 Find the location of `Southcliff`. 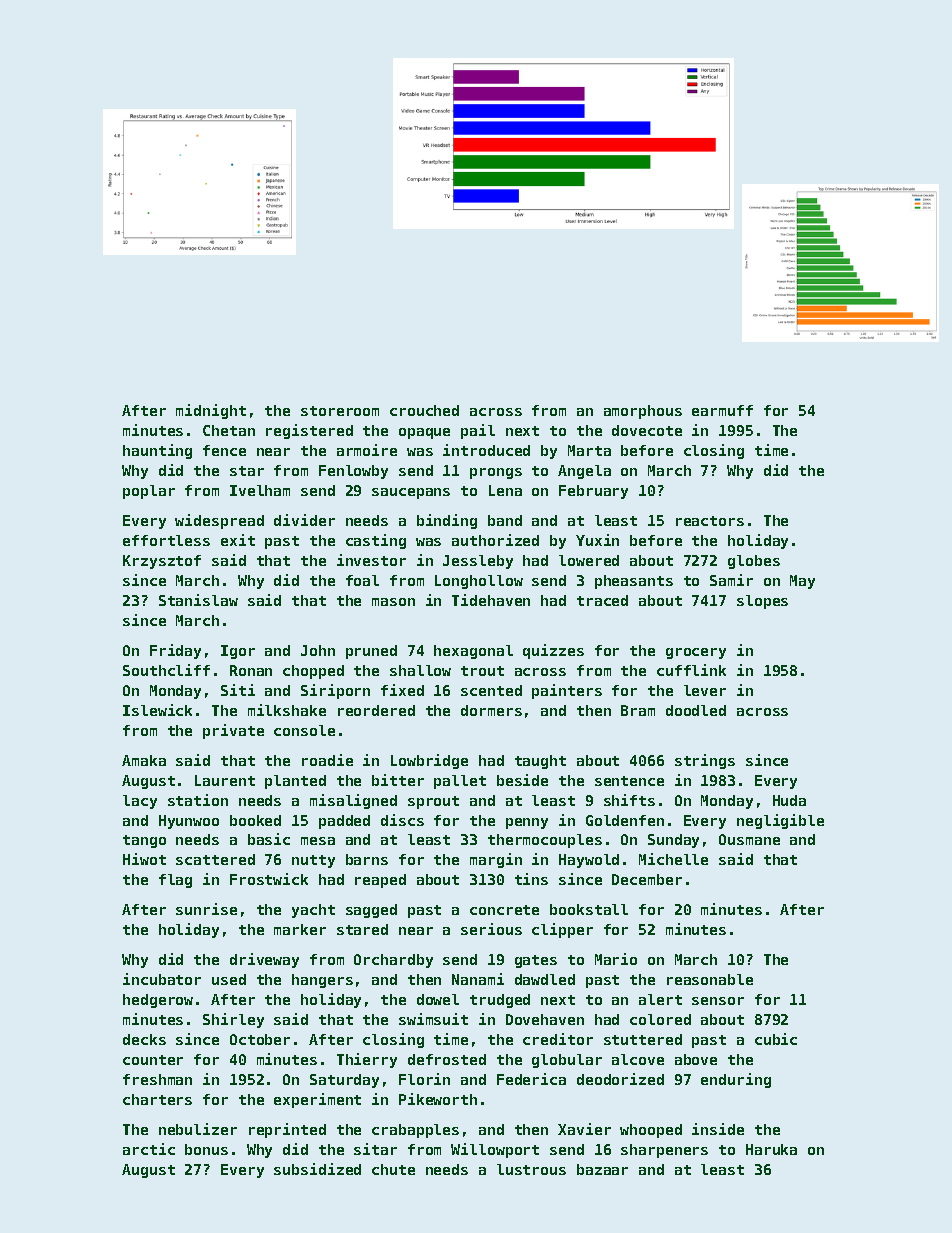

Southcliff is located at coordinates (166, 670).
